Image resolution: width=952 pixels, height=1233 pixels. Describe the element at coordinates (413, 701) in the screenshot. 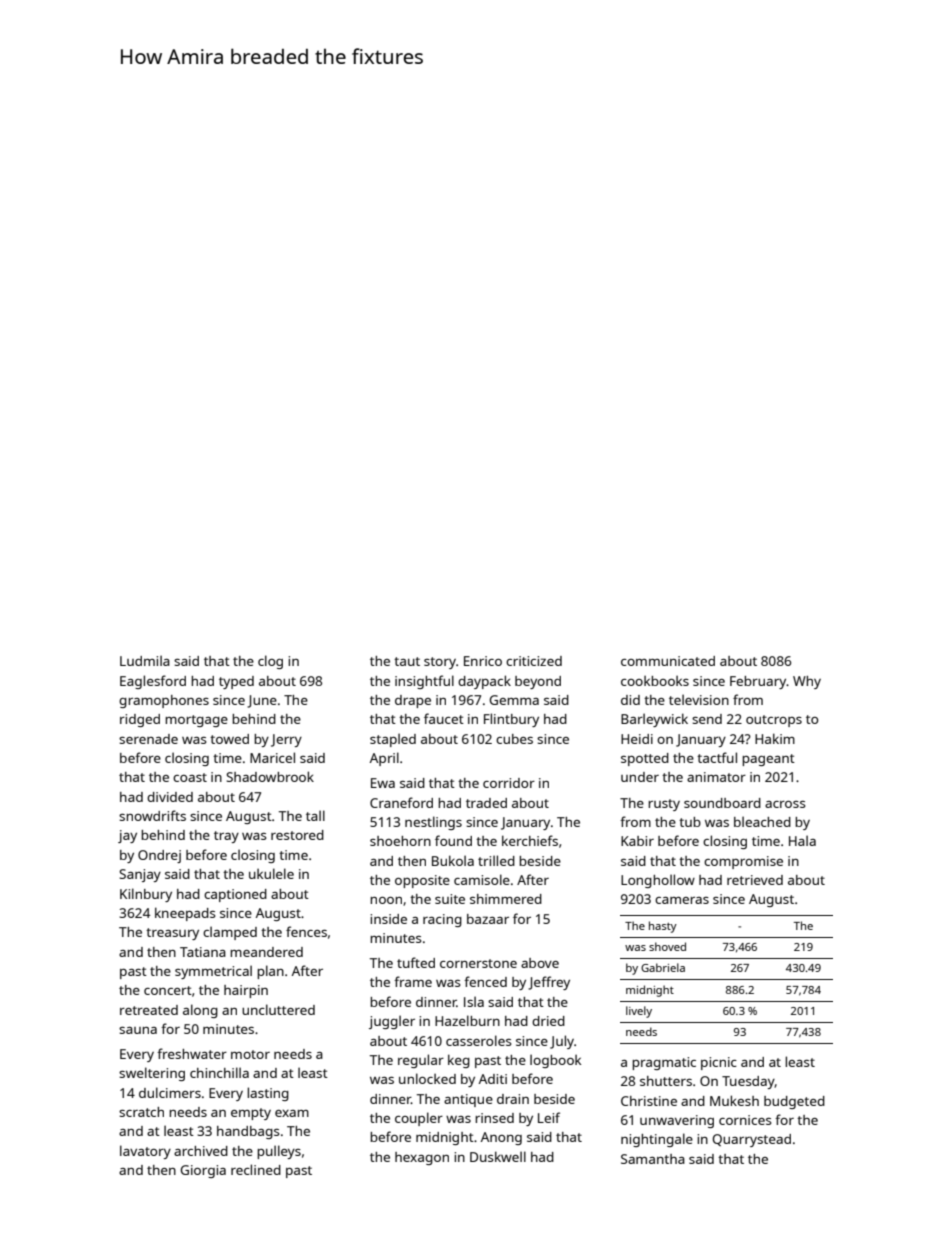

I see `drape` at that location.
